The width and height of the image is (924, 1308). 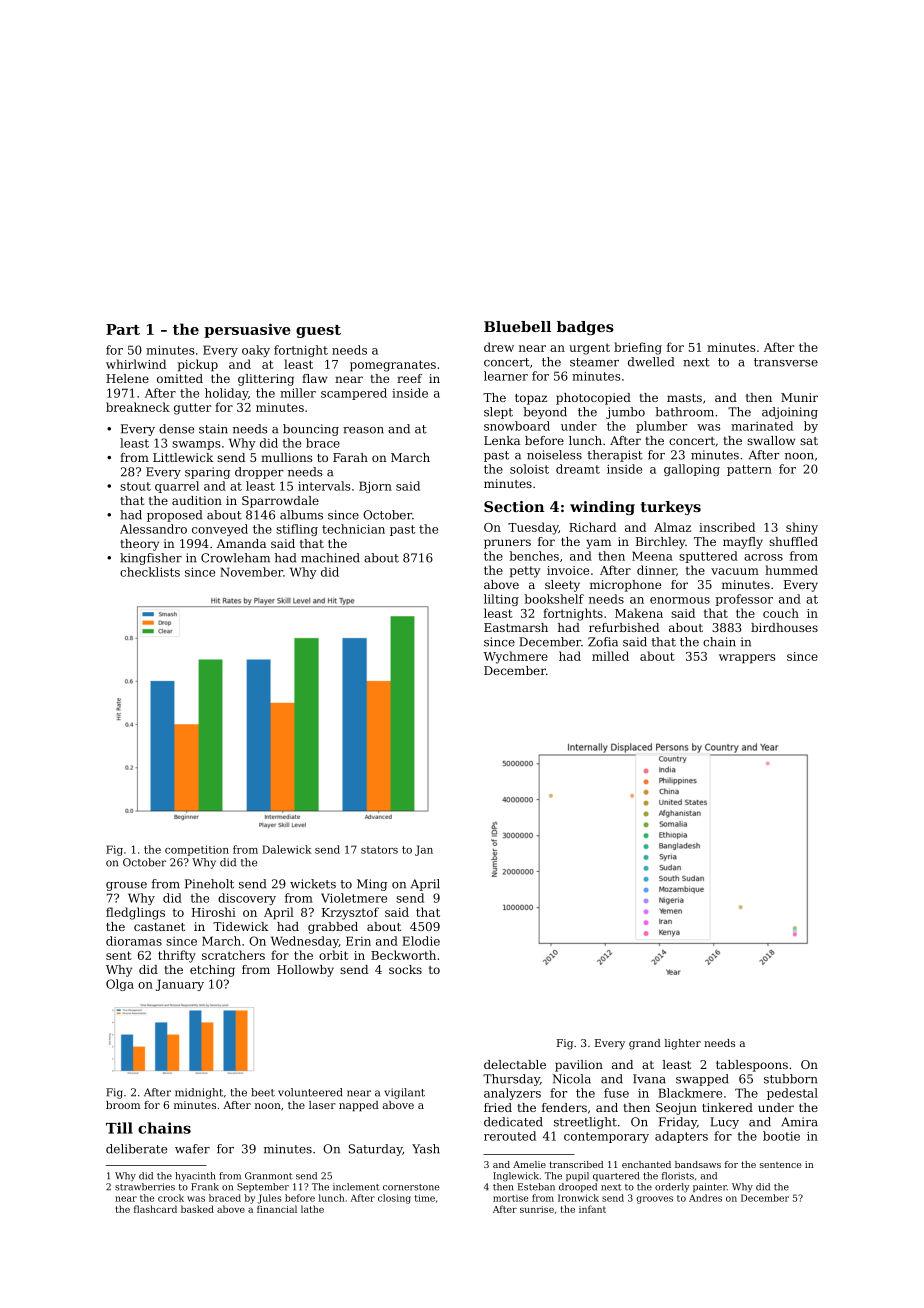 I want to click on badges, so click(x=585, y=328).
